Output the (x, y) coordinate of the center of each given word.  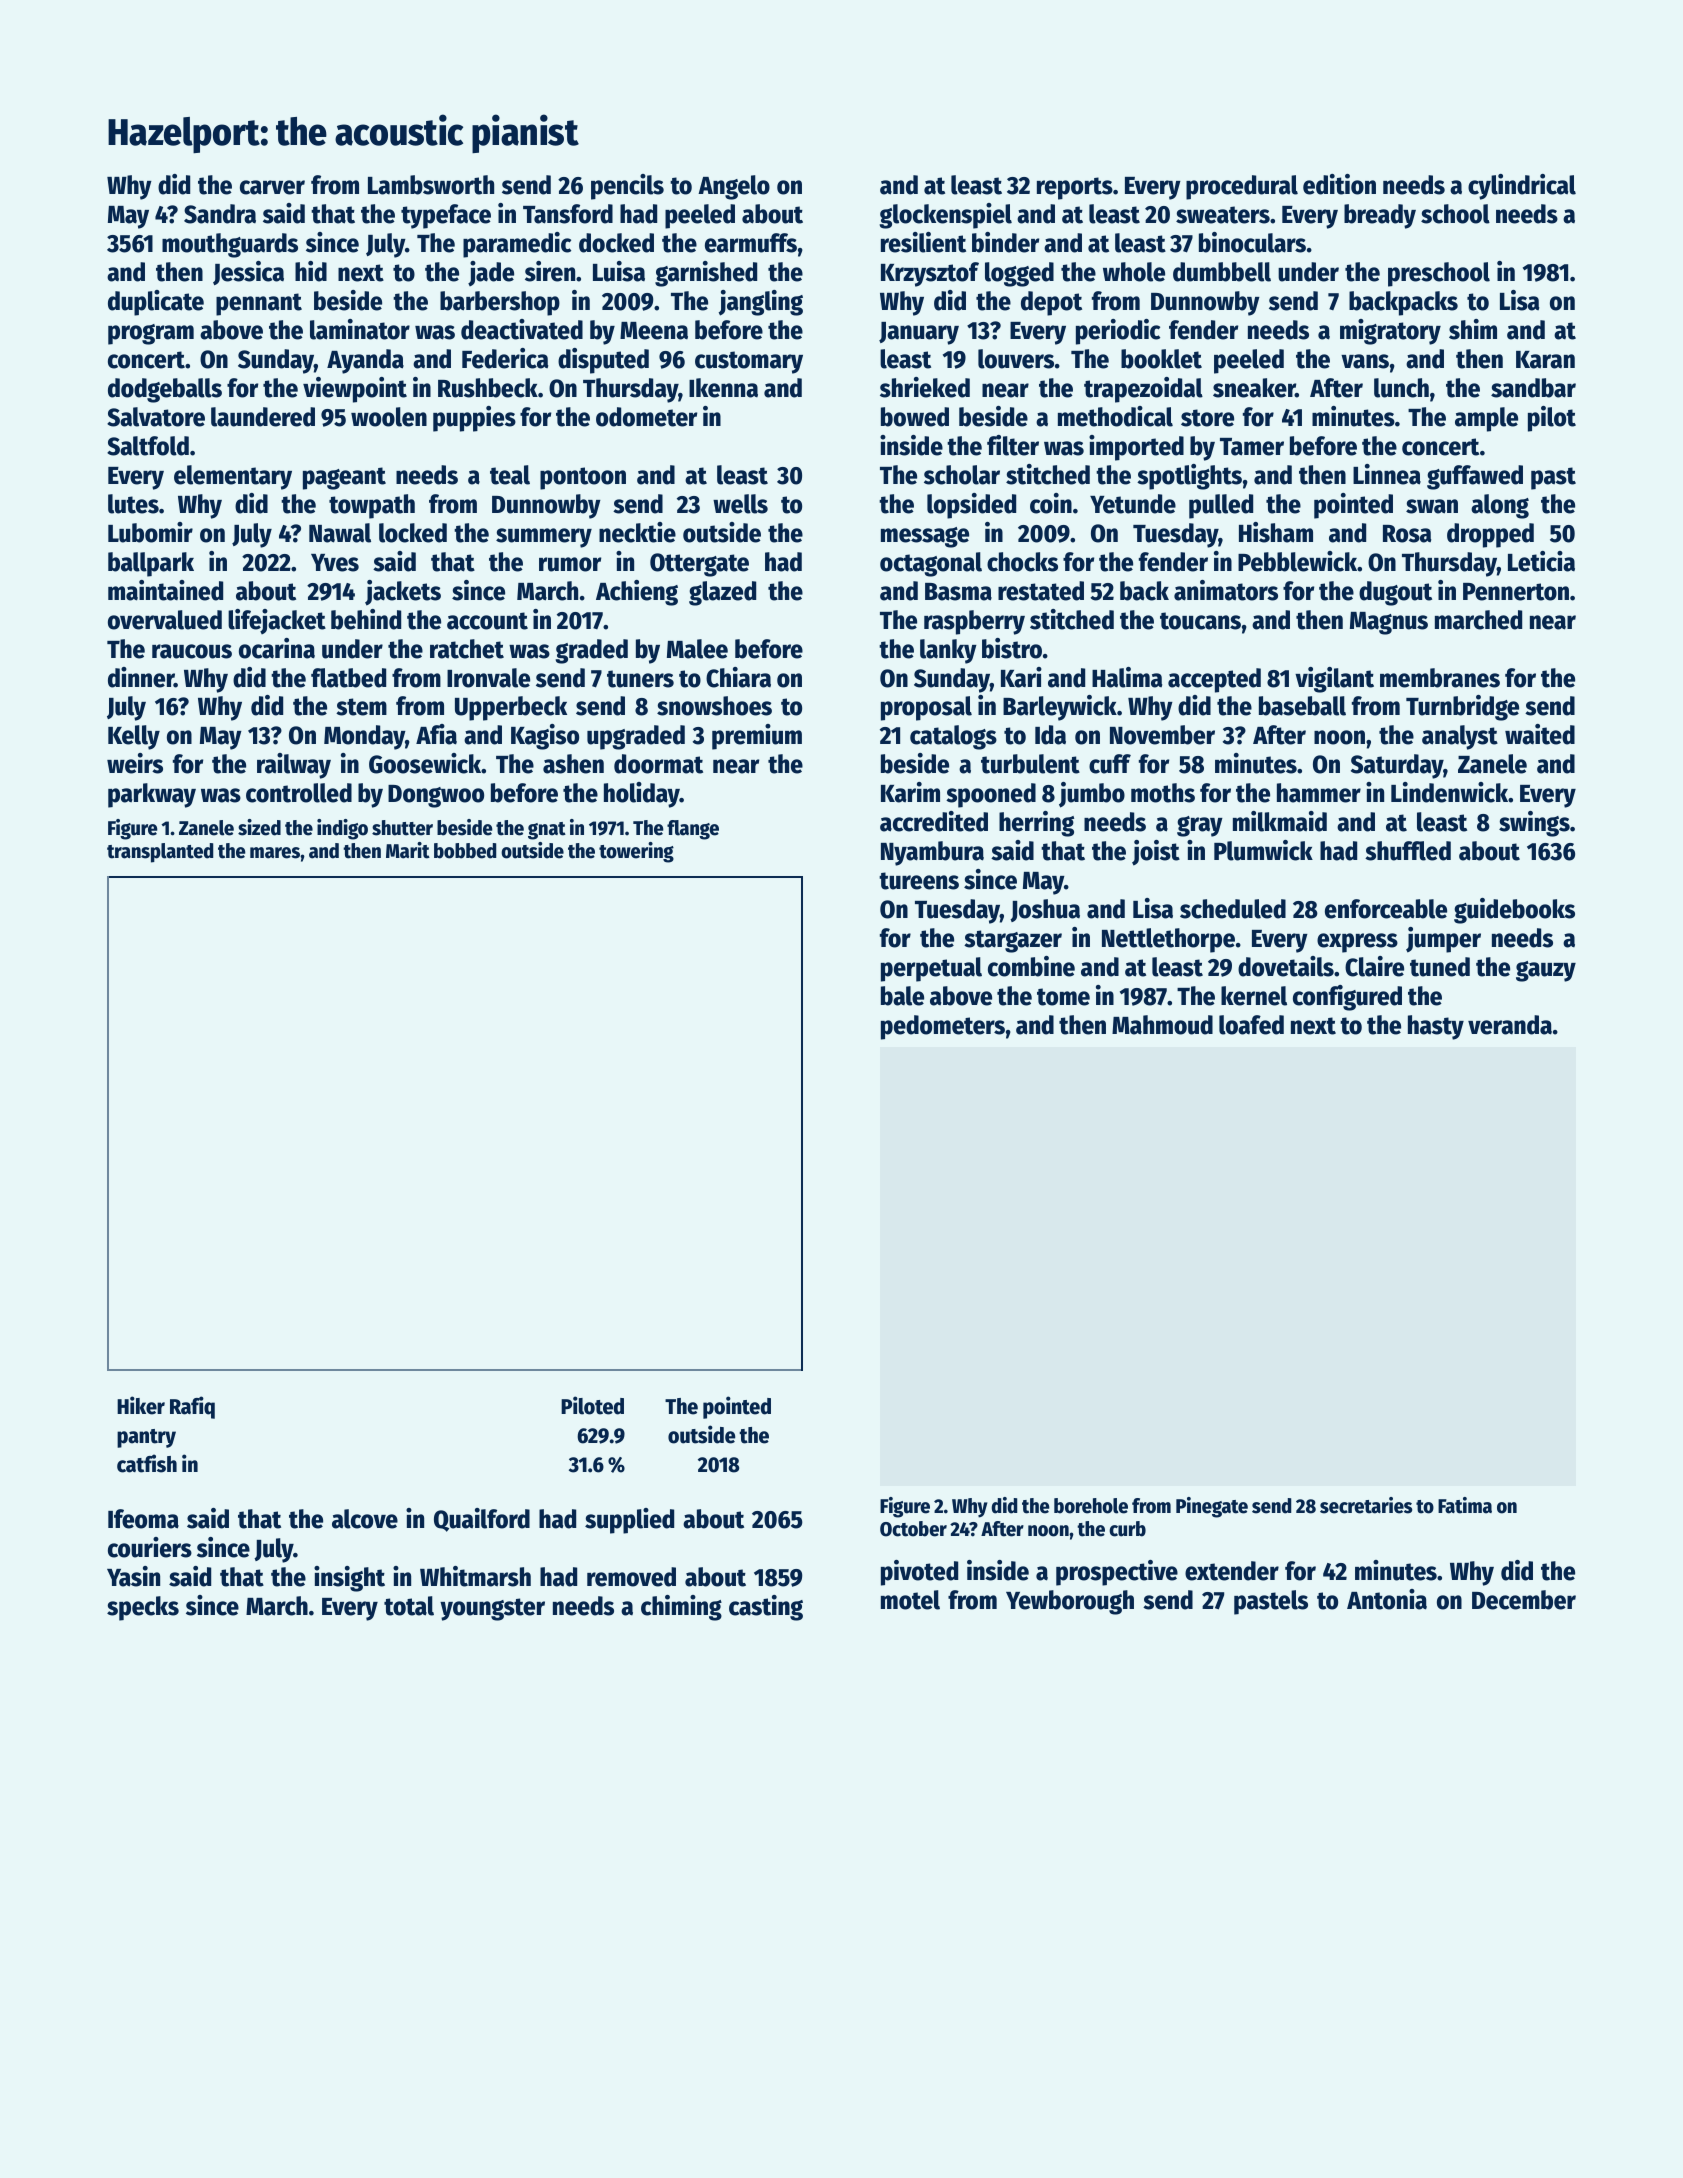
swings (1534, 824)
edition (1339, 184)
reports (1075, 188)
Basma (958, 592)
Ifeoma (143, 1519)
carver (272, 187)
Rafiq (192, 1407)
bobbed (465, 851)
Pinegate (1212, 1507)
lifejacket (277, 621)
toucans (1200, 621)
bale (902, 996)
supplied (629, 1521)
